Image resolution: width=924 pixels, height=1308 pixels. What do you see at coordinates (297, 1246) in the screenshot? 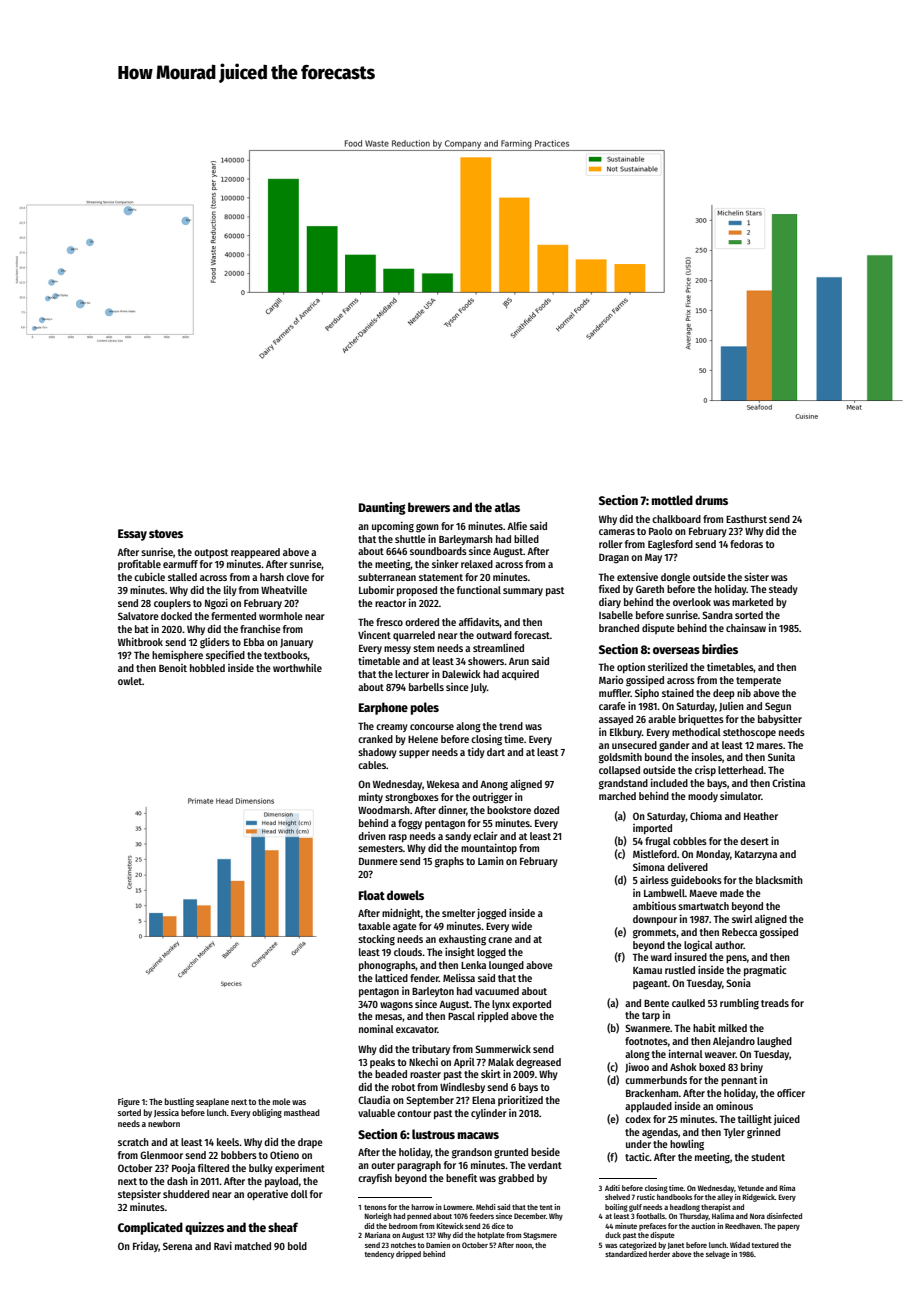
I see `bold` at bounding box center [297, 1246].
